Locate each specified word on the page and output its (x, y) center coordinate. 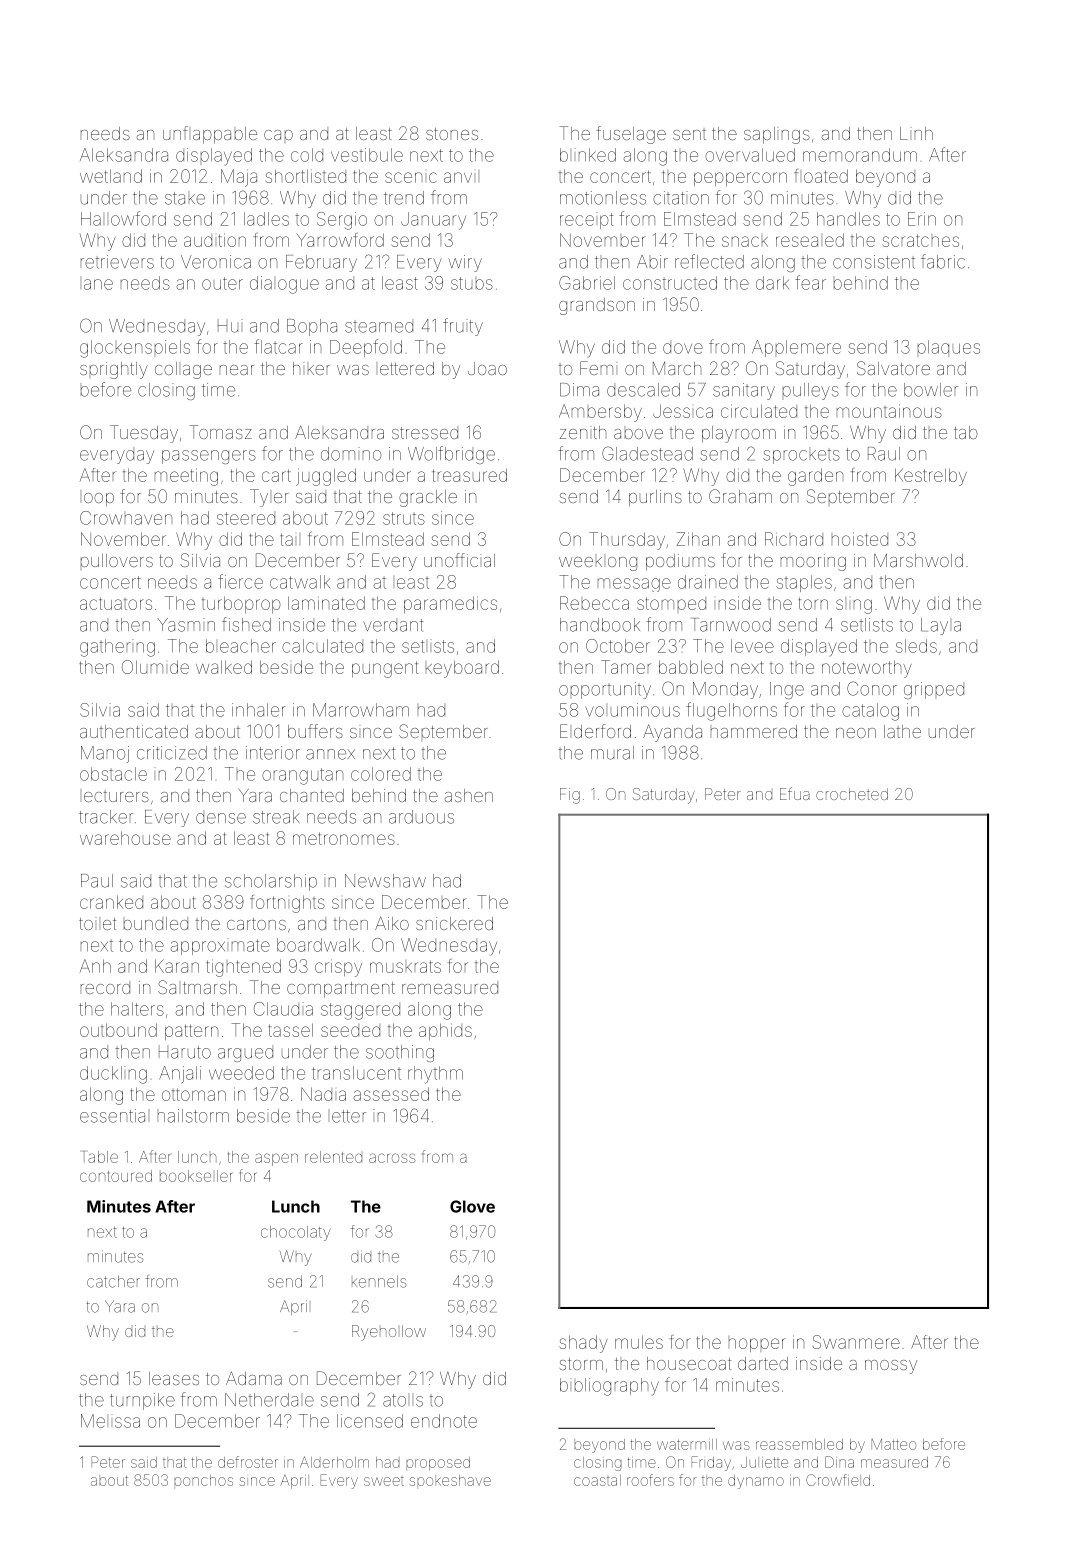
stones (452, 134)
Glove (472, 1206)
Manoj (105, 754)
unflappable (210, 135)
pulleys (811, 391)
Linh (916, 133)
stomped (671, 603)
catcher (113, 1282)
